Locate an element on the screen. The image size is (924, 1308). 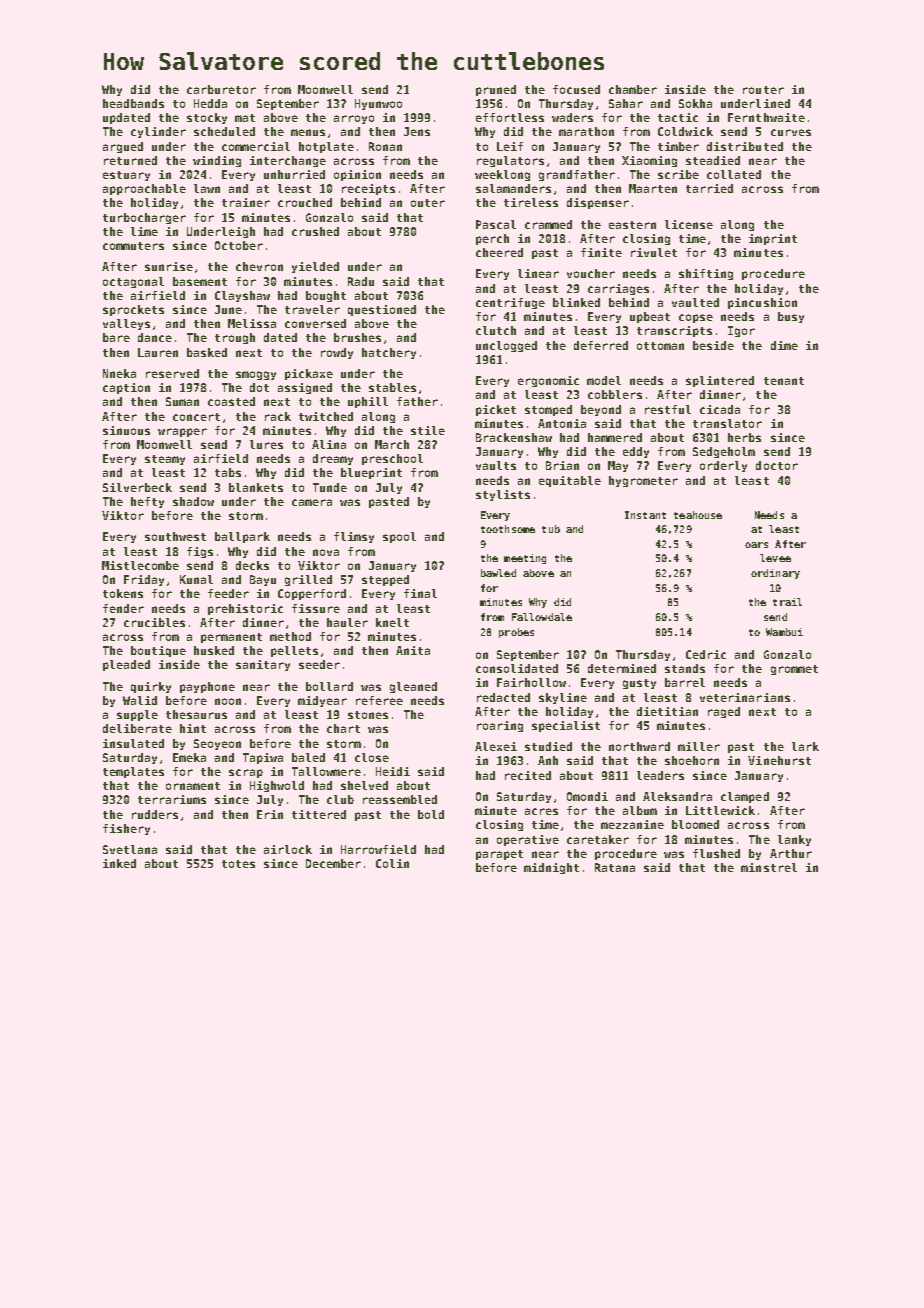
Aleksandra is located at coordinates (677, 796).
